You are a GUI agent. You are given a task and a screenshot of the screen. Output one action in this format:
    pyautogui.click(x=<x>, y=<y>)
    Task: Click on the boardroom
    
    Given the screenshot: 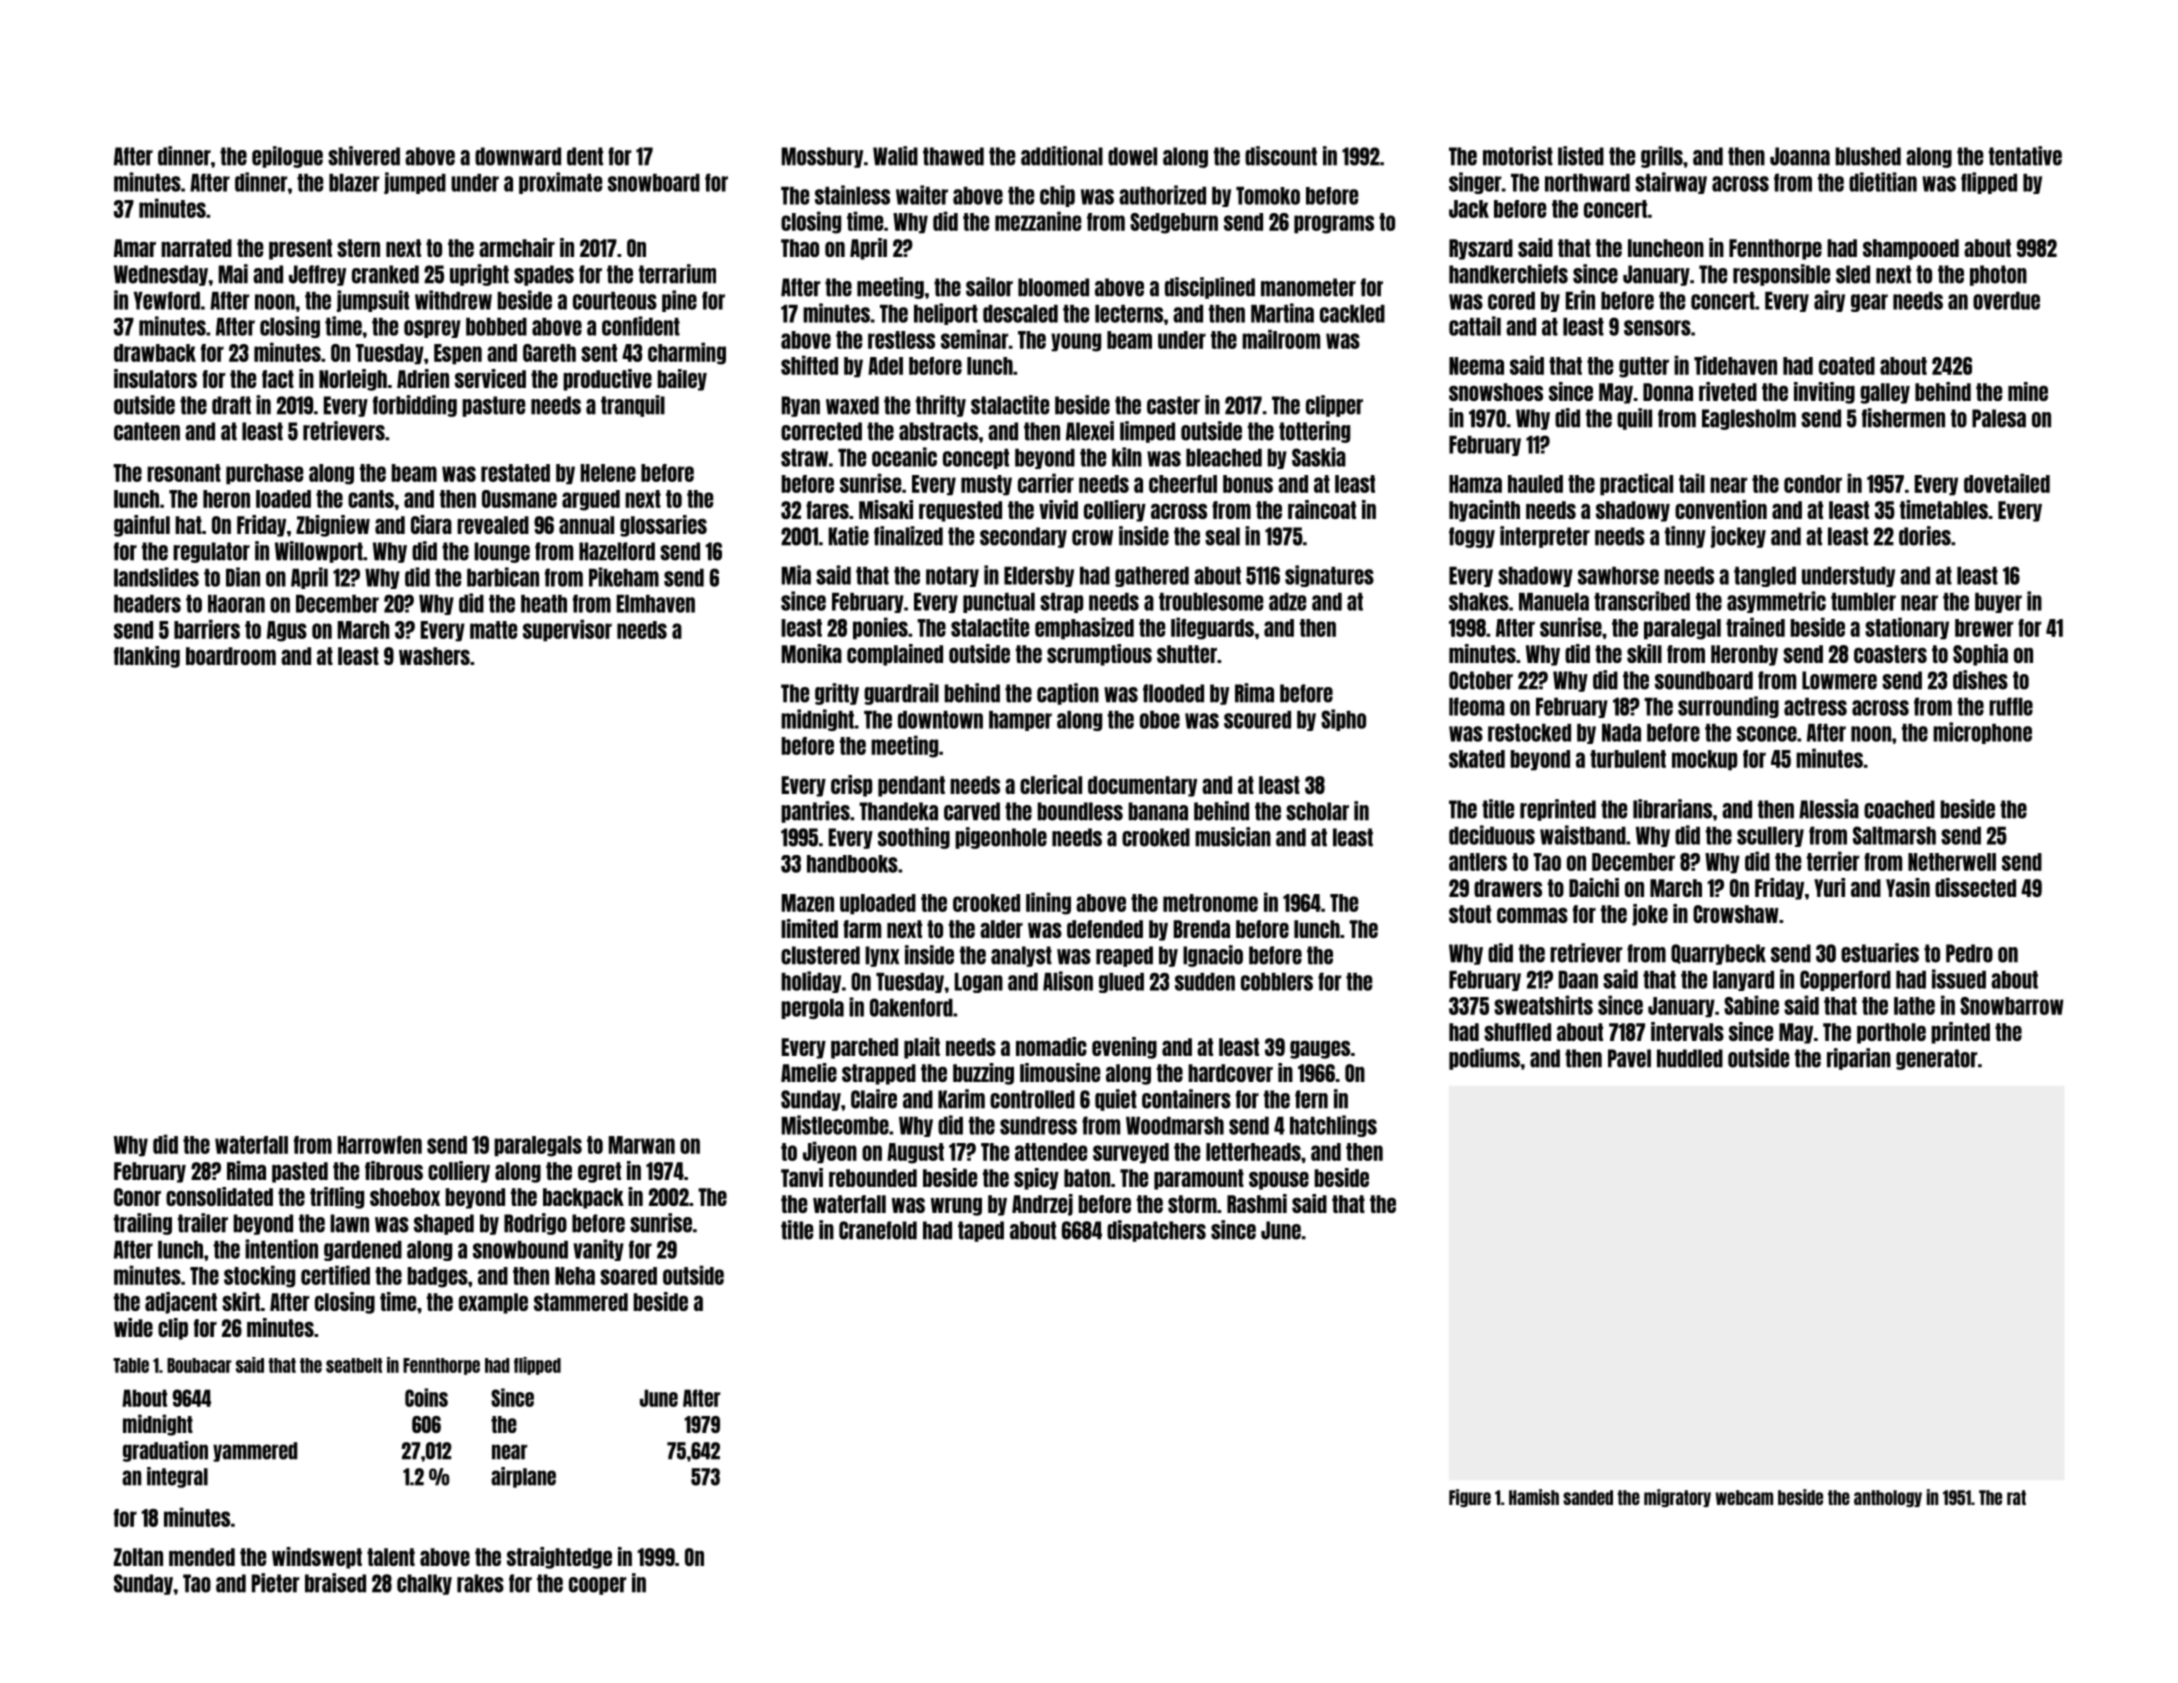 What is the action you would take?
    pyautogui.click(x=231, y=656)
